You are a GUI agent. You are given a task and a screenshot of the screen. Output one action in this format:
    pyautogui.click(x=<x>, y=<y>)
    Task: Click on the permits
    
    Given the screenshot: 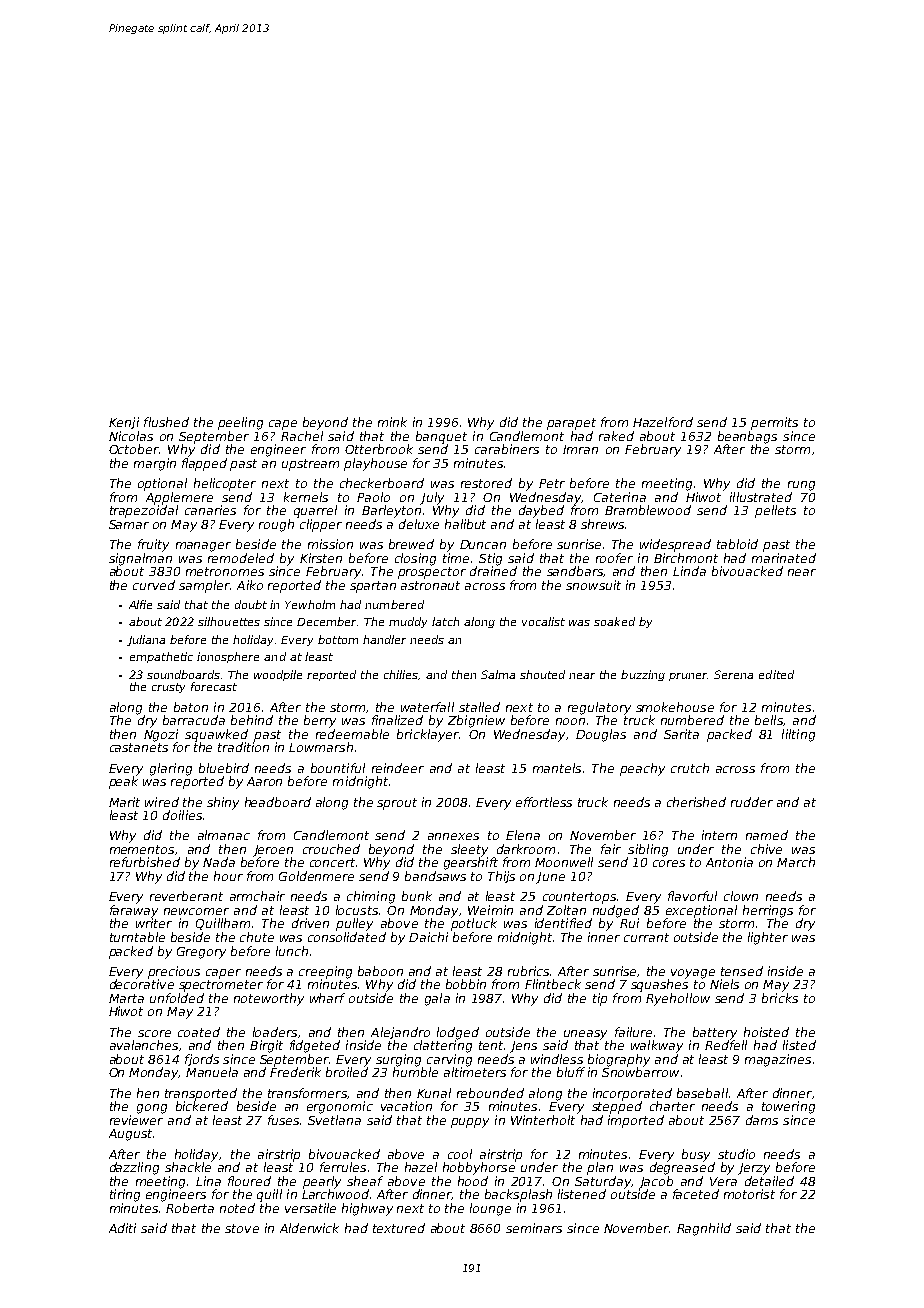 What is the action you would take?
    pyautogui.click(x=774, y=423)
